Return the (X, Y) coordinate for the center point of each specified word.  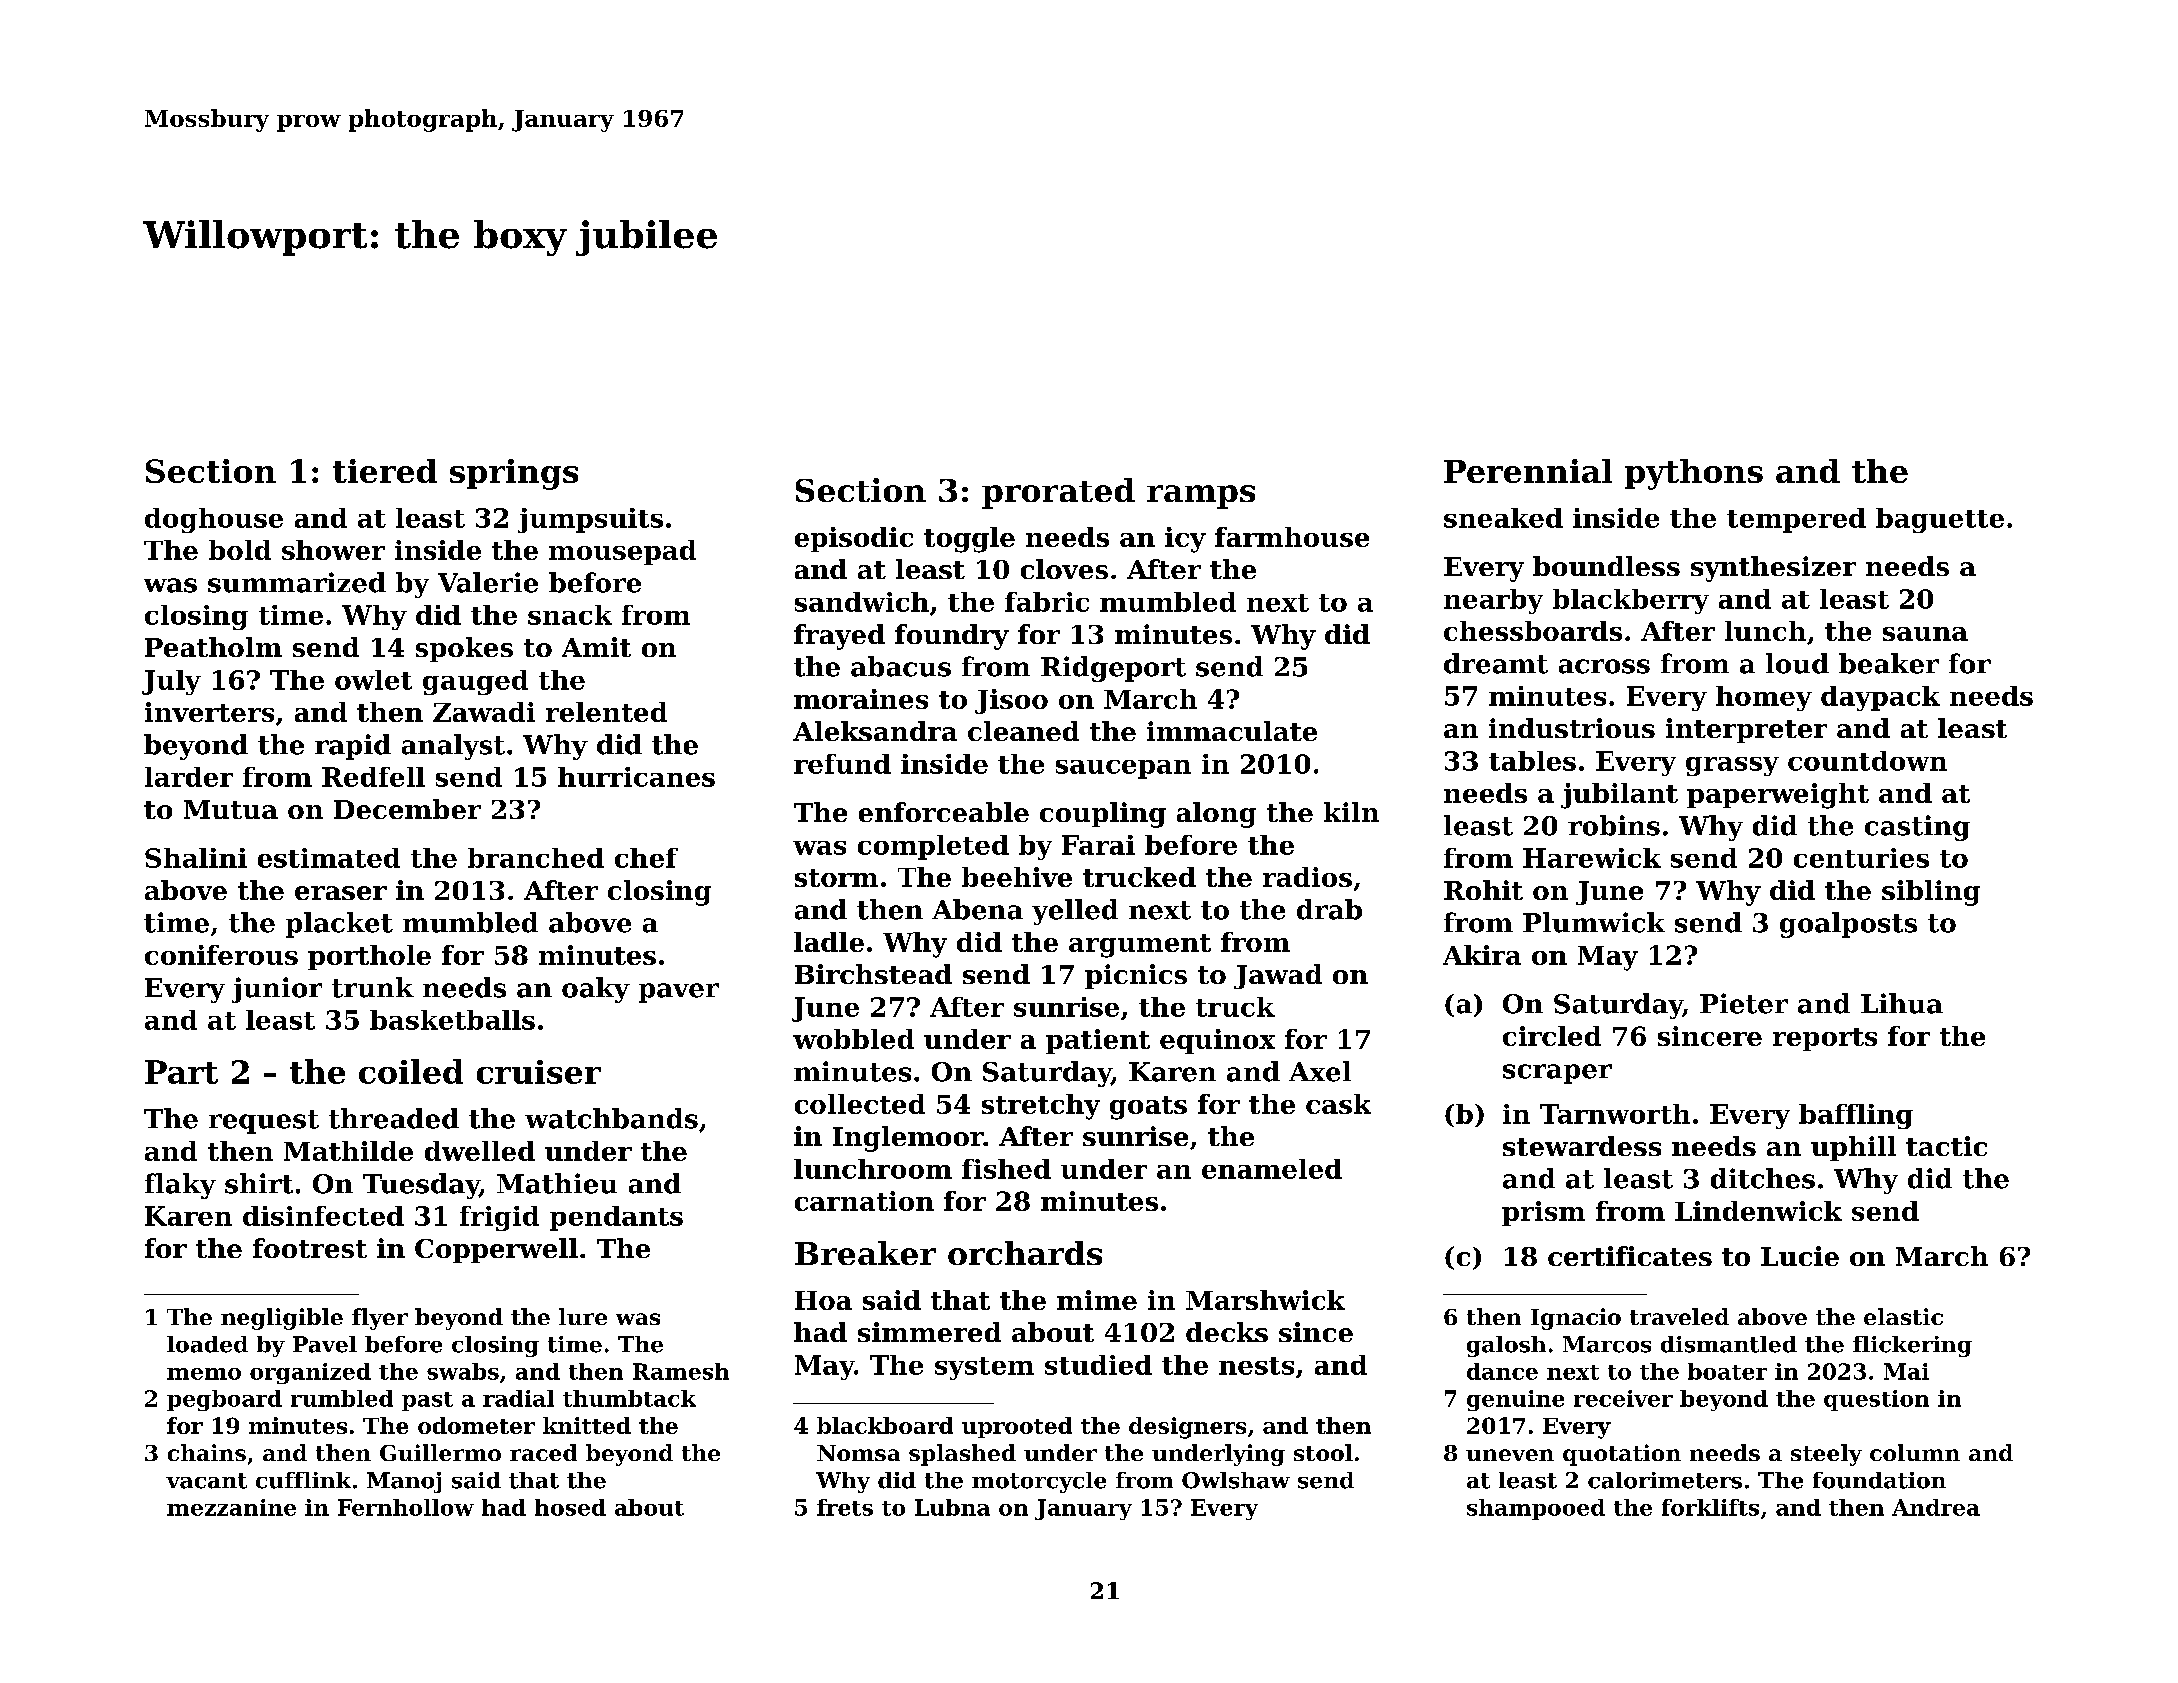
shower (333, 550)
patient (1098, 1041)
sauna (1925, 634)
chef (646, 858)
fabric (1047, 602)
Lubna (952, 1507)
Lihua (1902, 1003)
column (1915, 1452)
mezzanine (231, 1507)
